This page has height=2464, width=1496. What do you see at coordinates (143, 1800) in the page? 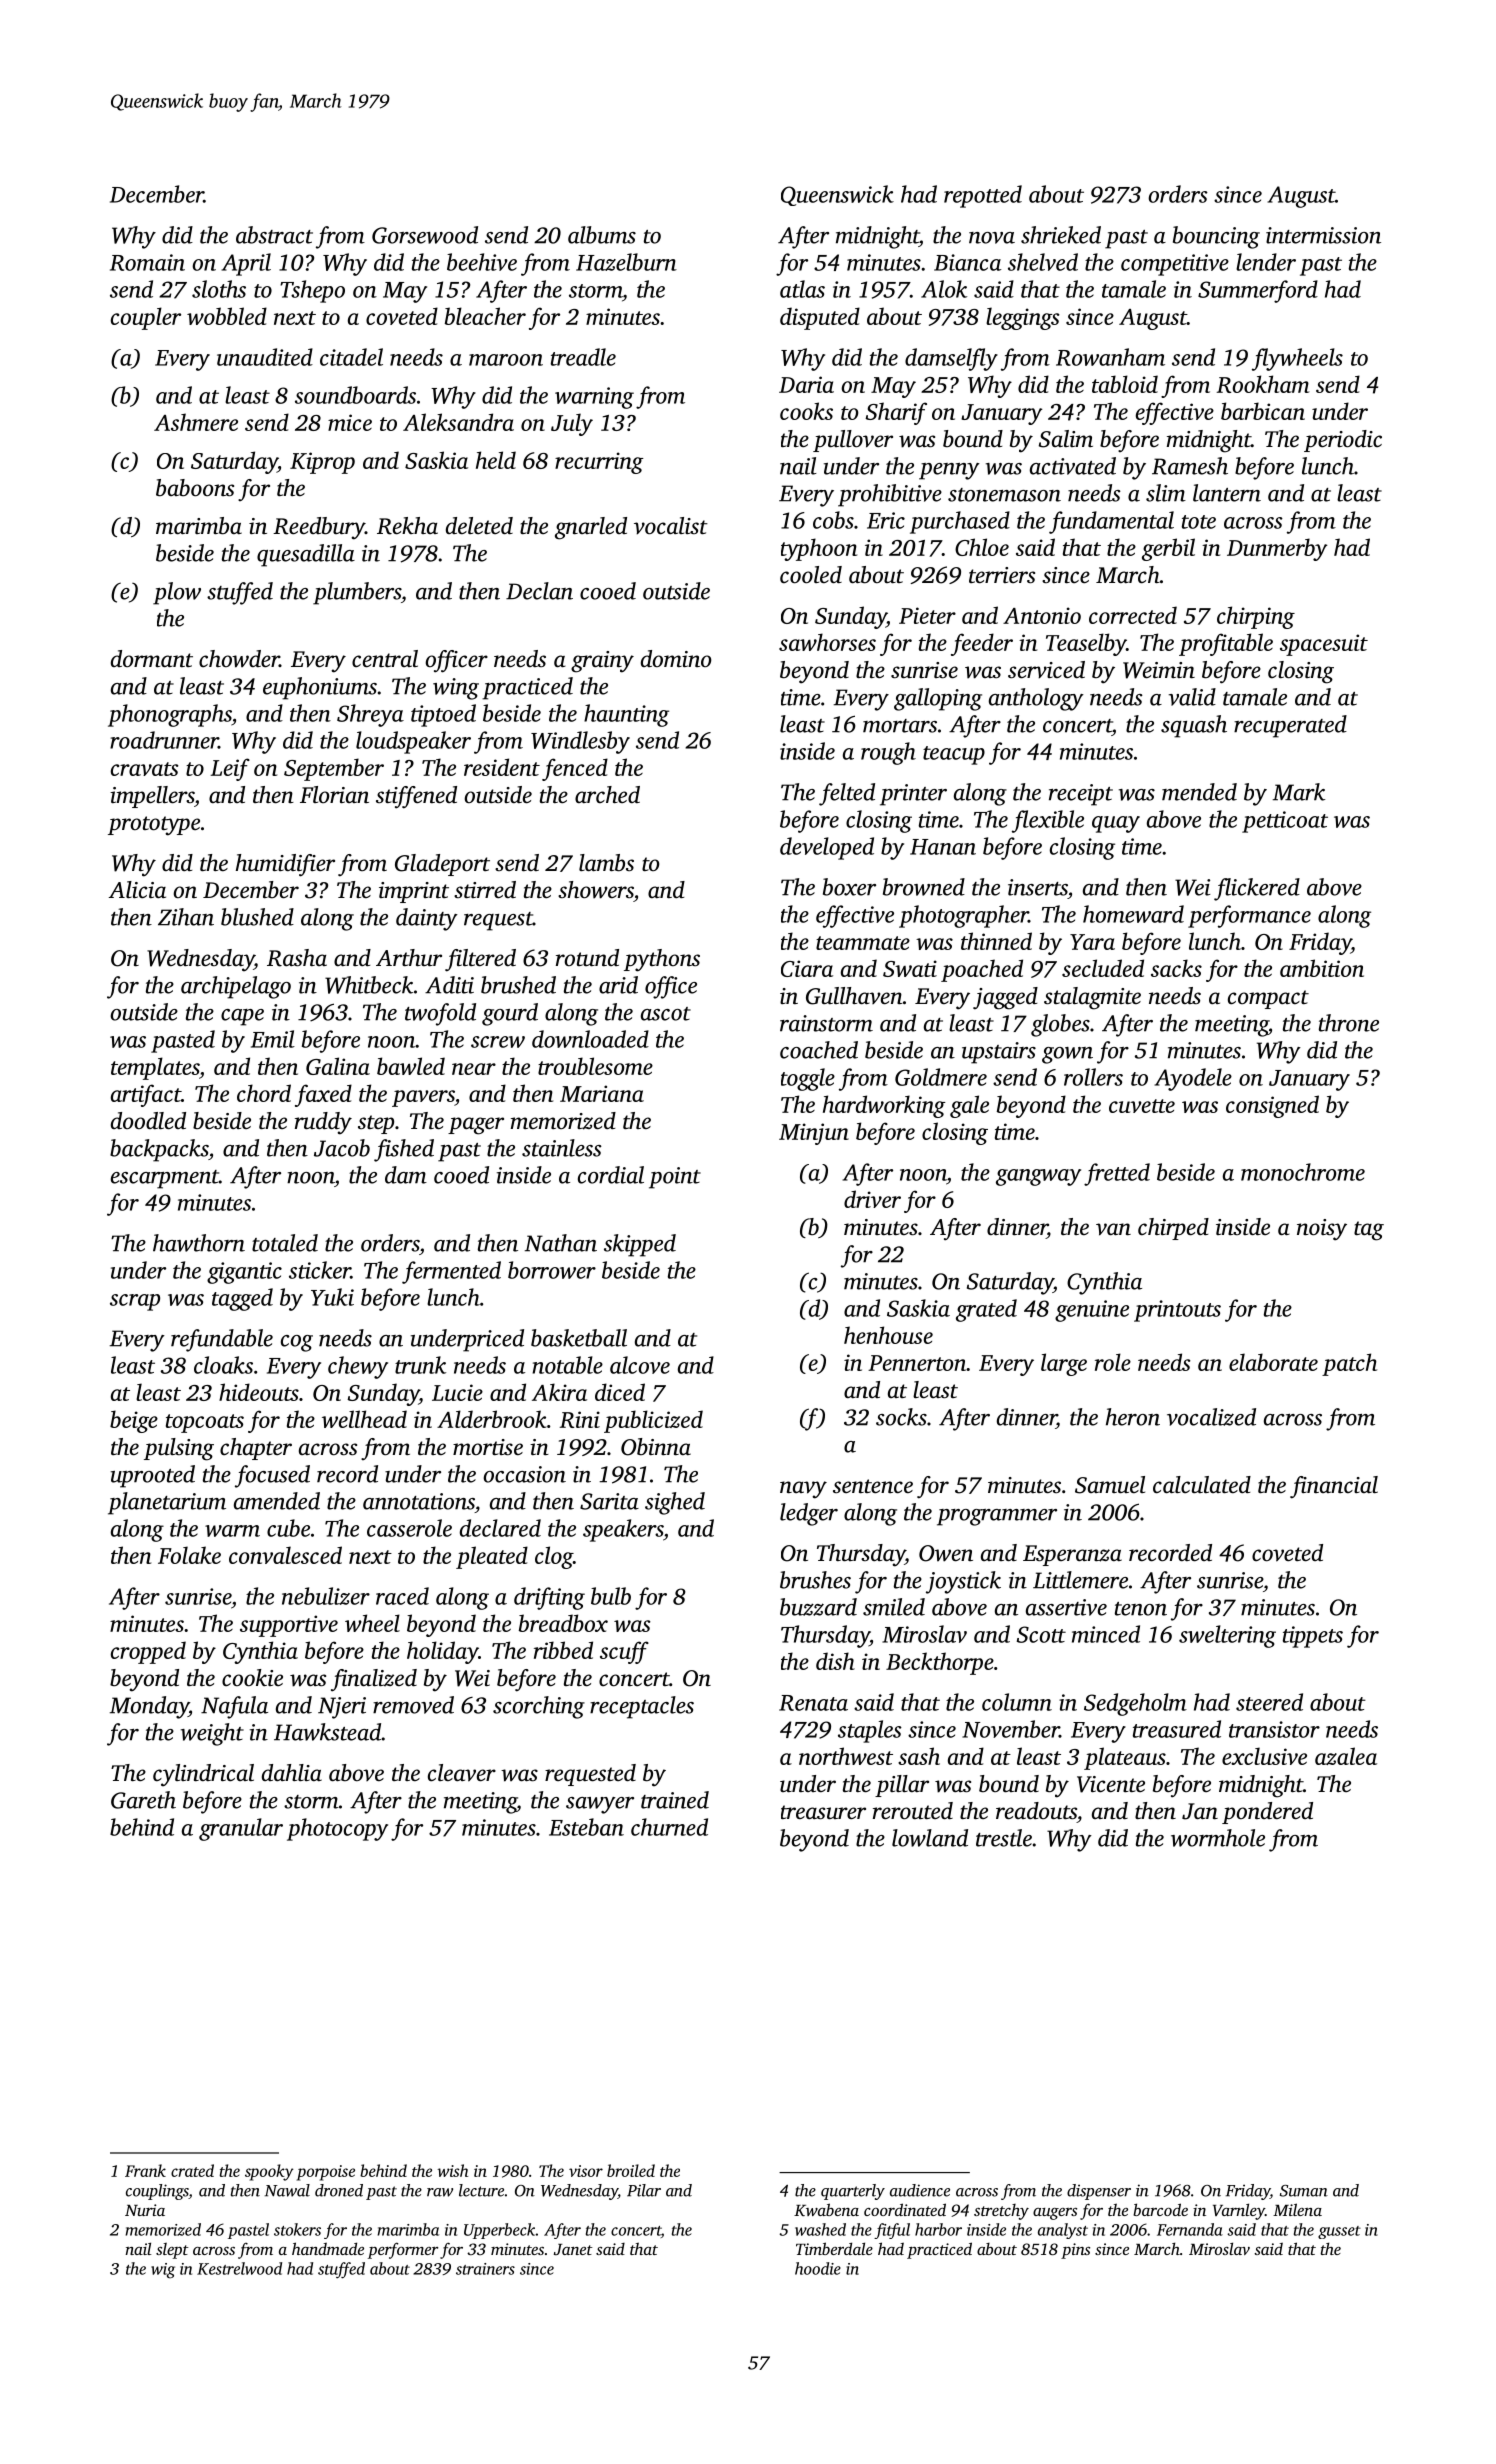
I see `Gareth` at bounding box center [143, 1800].
